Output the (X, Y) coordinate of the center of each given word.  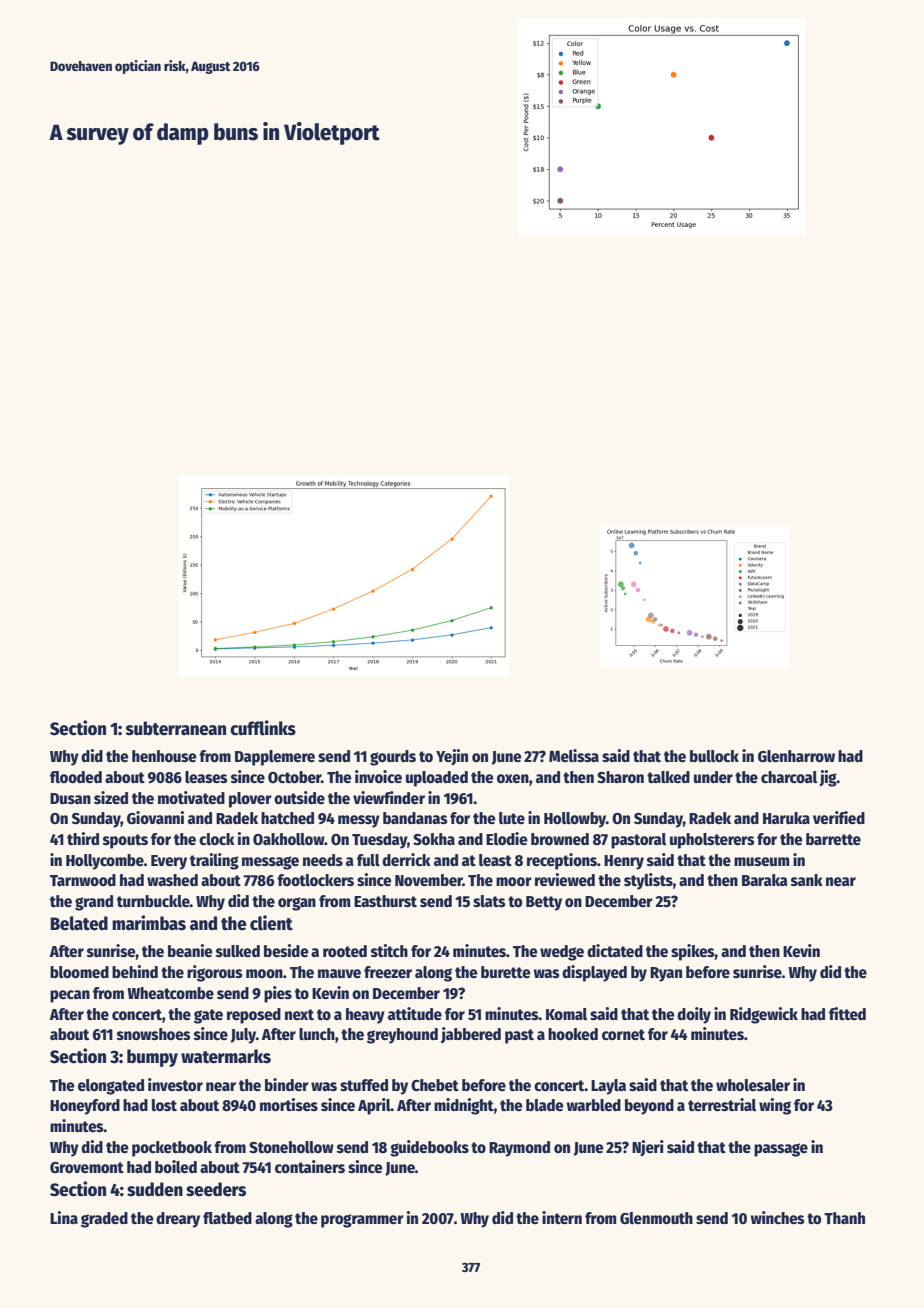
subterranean (176, 728)
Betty (544, 903)
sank (807, 880)
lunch (317, 1034)
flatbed (227, 1218)
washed (172, 880)
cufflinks (263, 728)
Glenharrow (796, 756)
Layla (608, 1087)
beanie (190, 951)
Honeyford (85, 1107)
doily (694, 1015)
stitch (389, 950)
